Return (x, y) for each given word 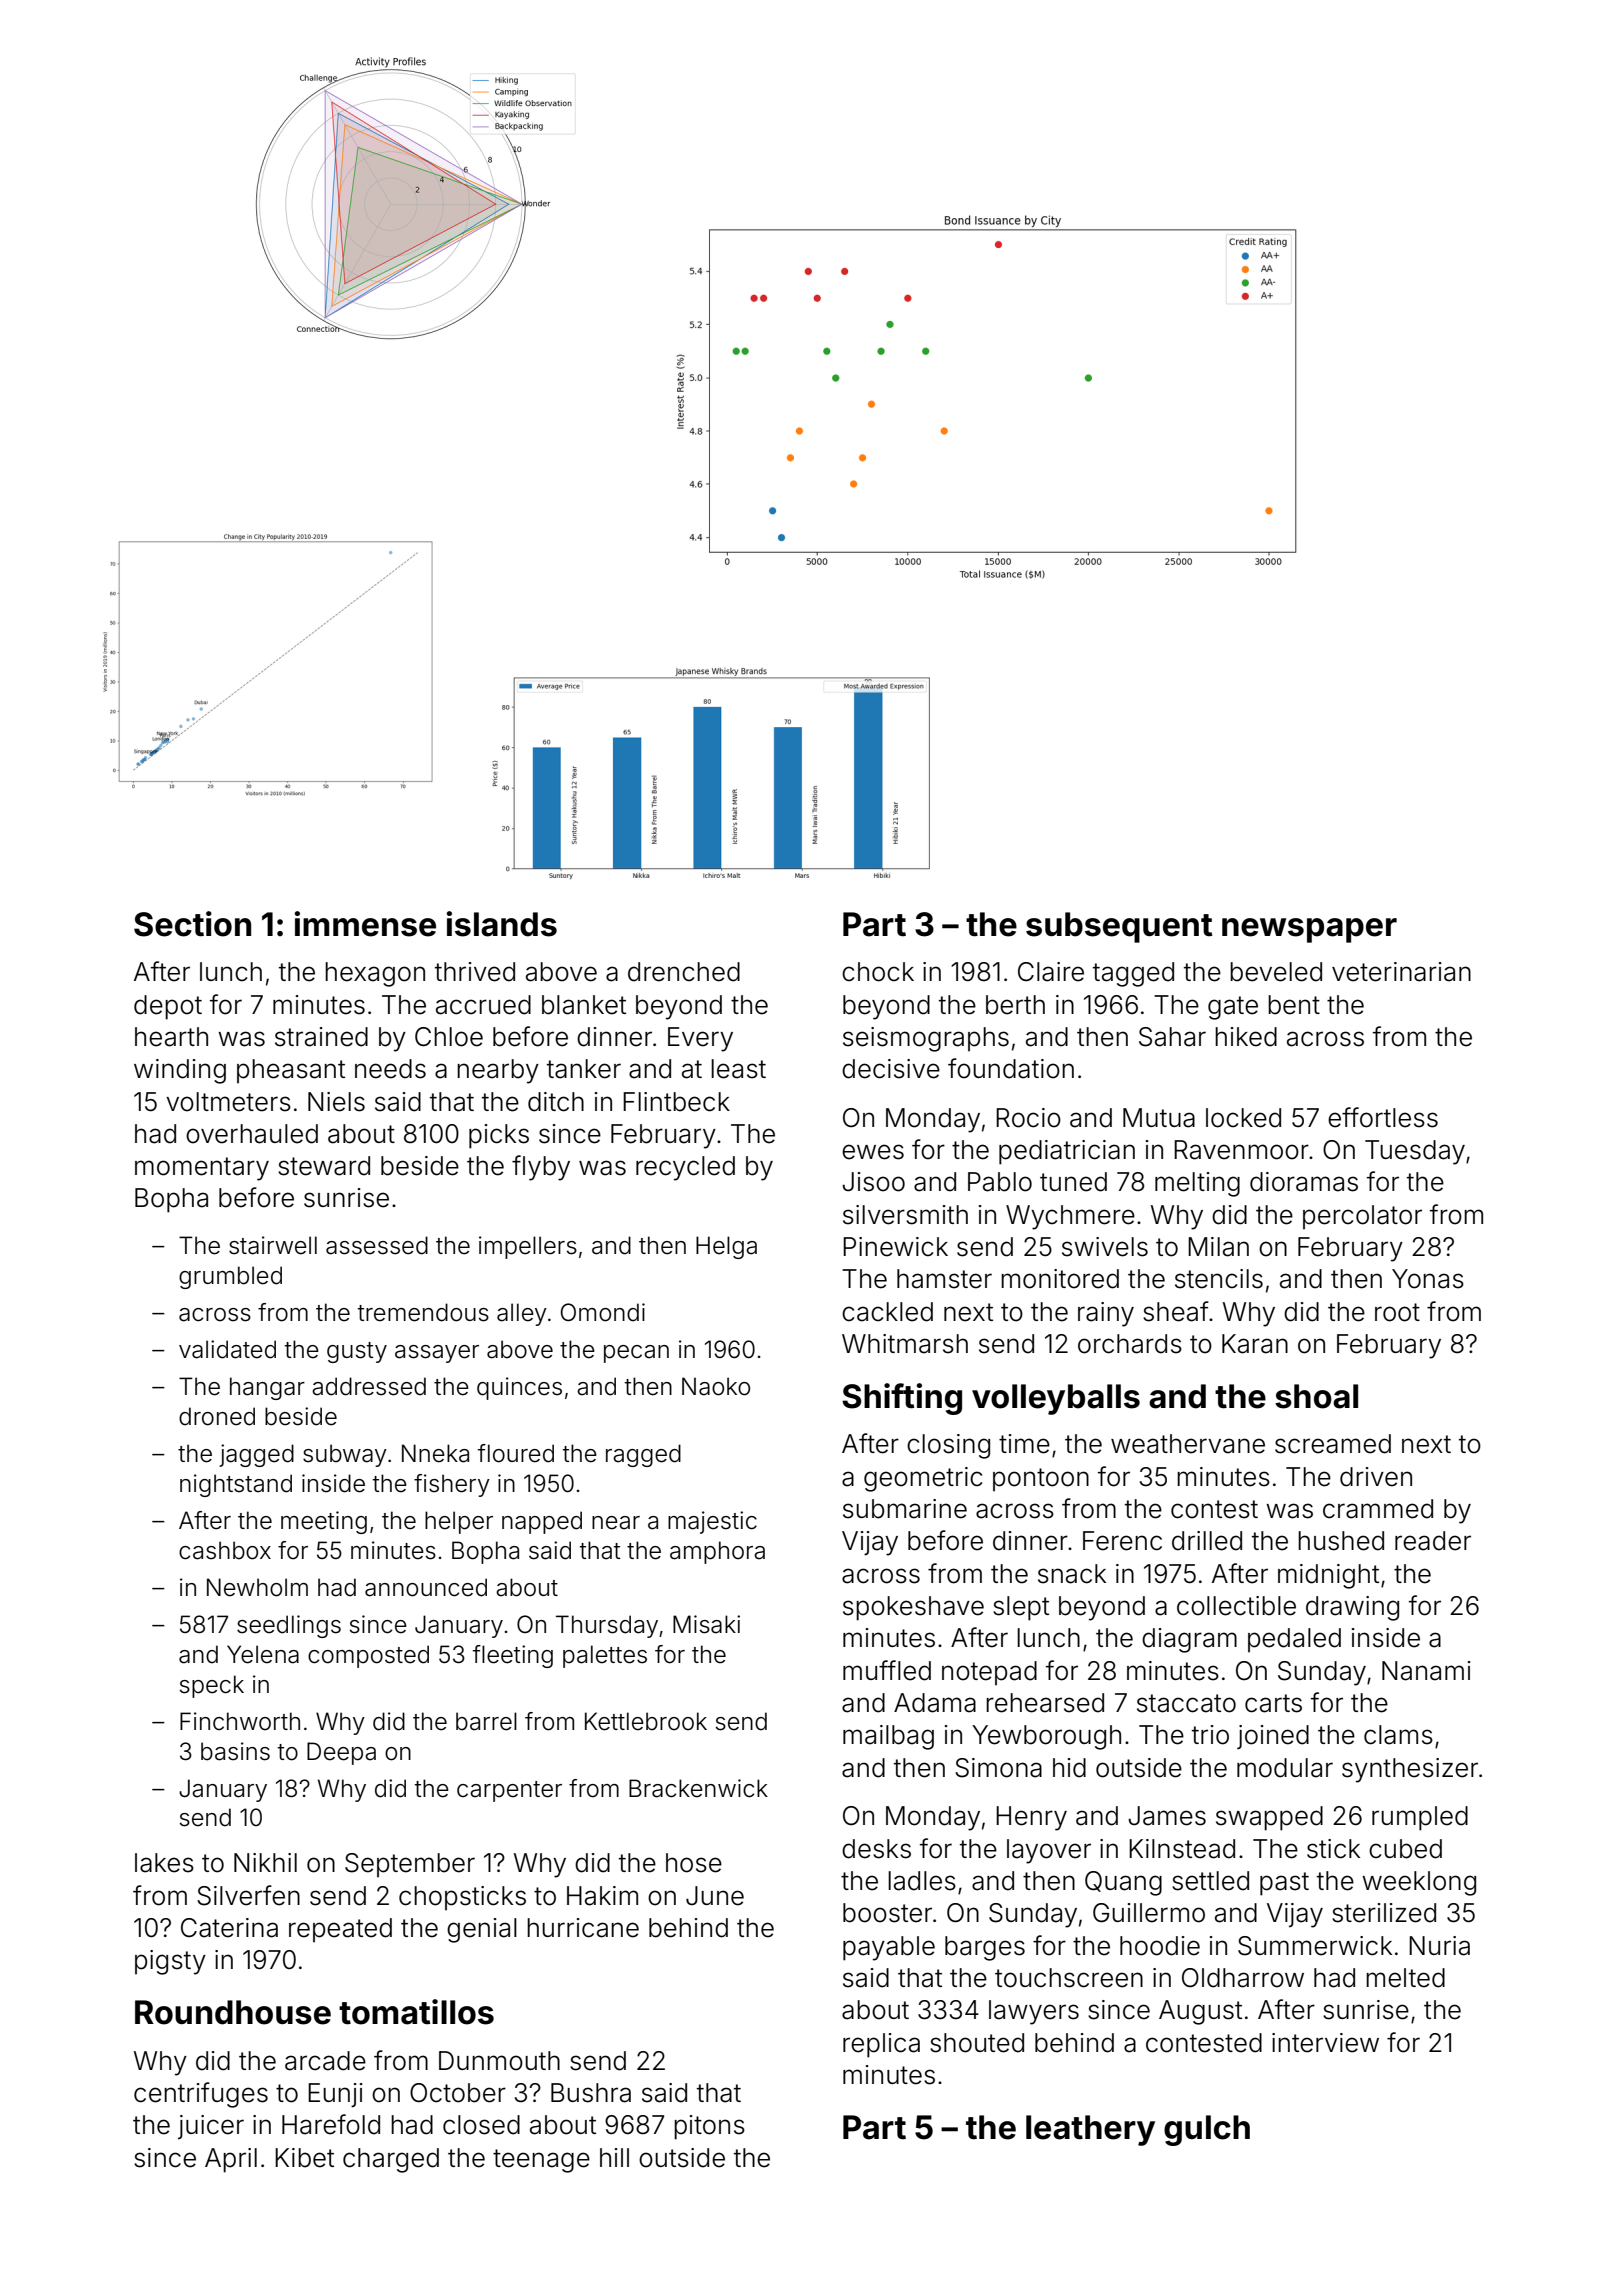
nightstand (236, 1485)
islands (501, 924)
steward (324, 1166)
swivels (1105, 1247)
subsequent (1119, 927)
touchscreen (1069, 1978)
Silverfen (248, 1895)
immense (365, 924)
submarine (905, 1509)
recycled (685, 1168)
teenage (541, 2161)
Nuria (1439, 1946)
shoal (1316, 1396)
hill (614, 2157)
